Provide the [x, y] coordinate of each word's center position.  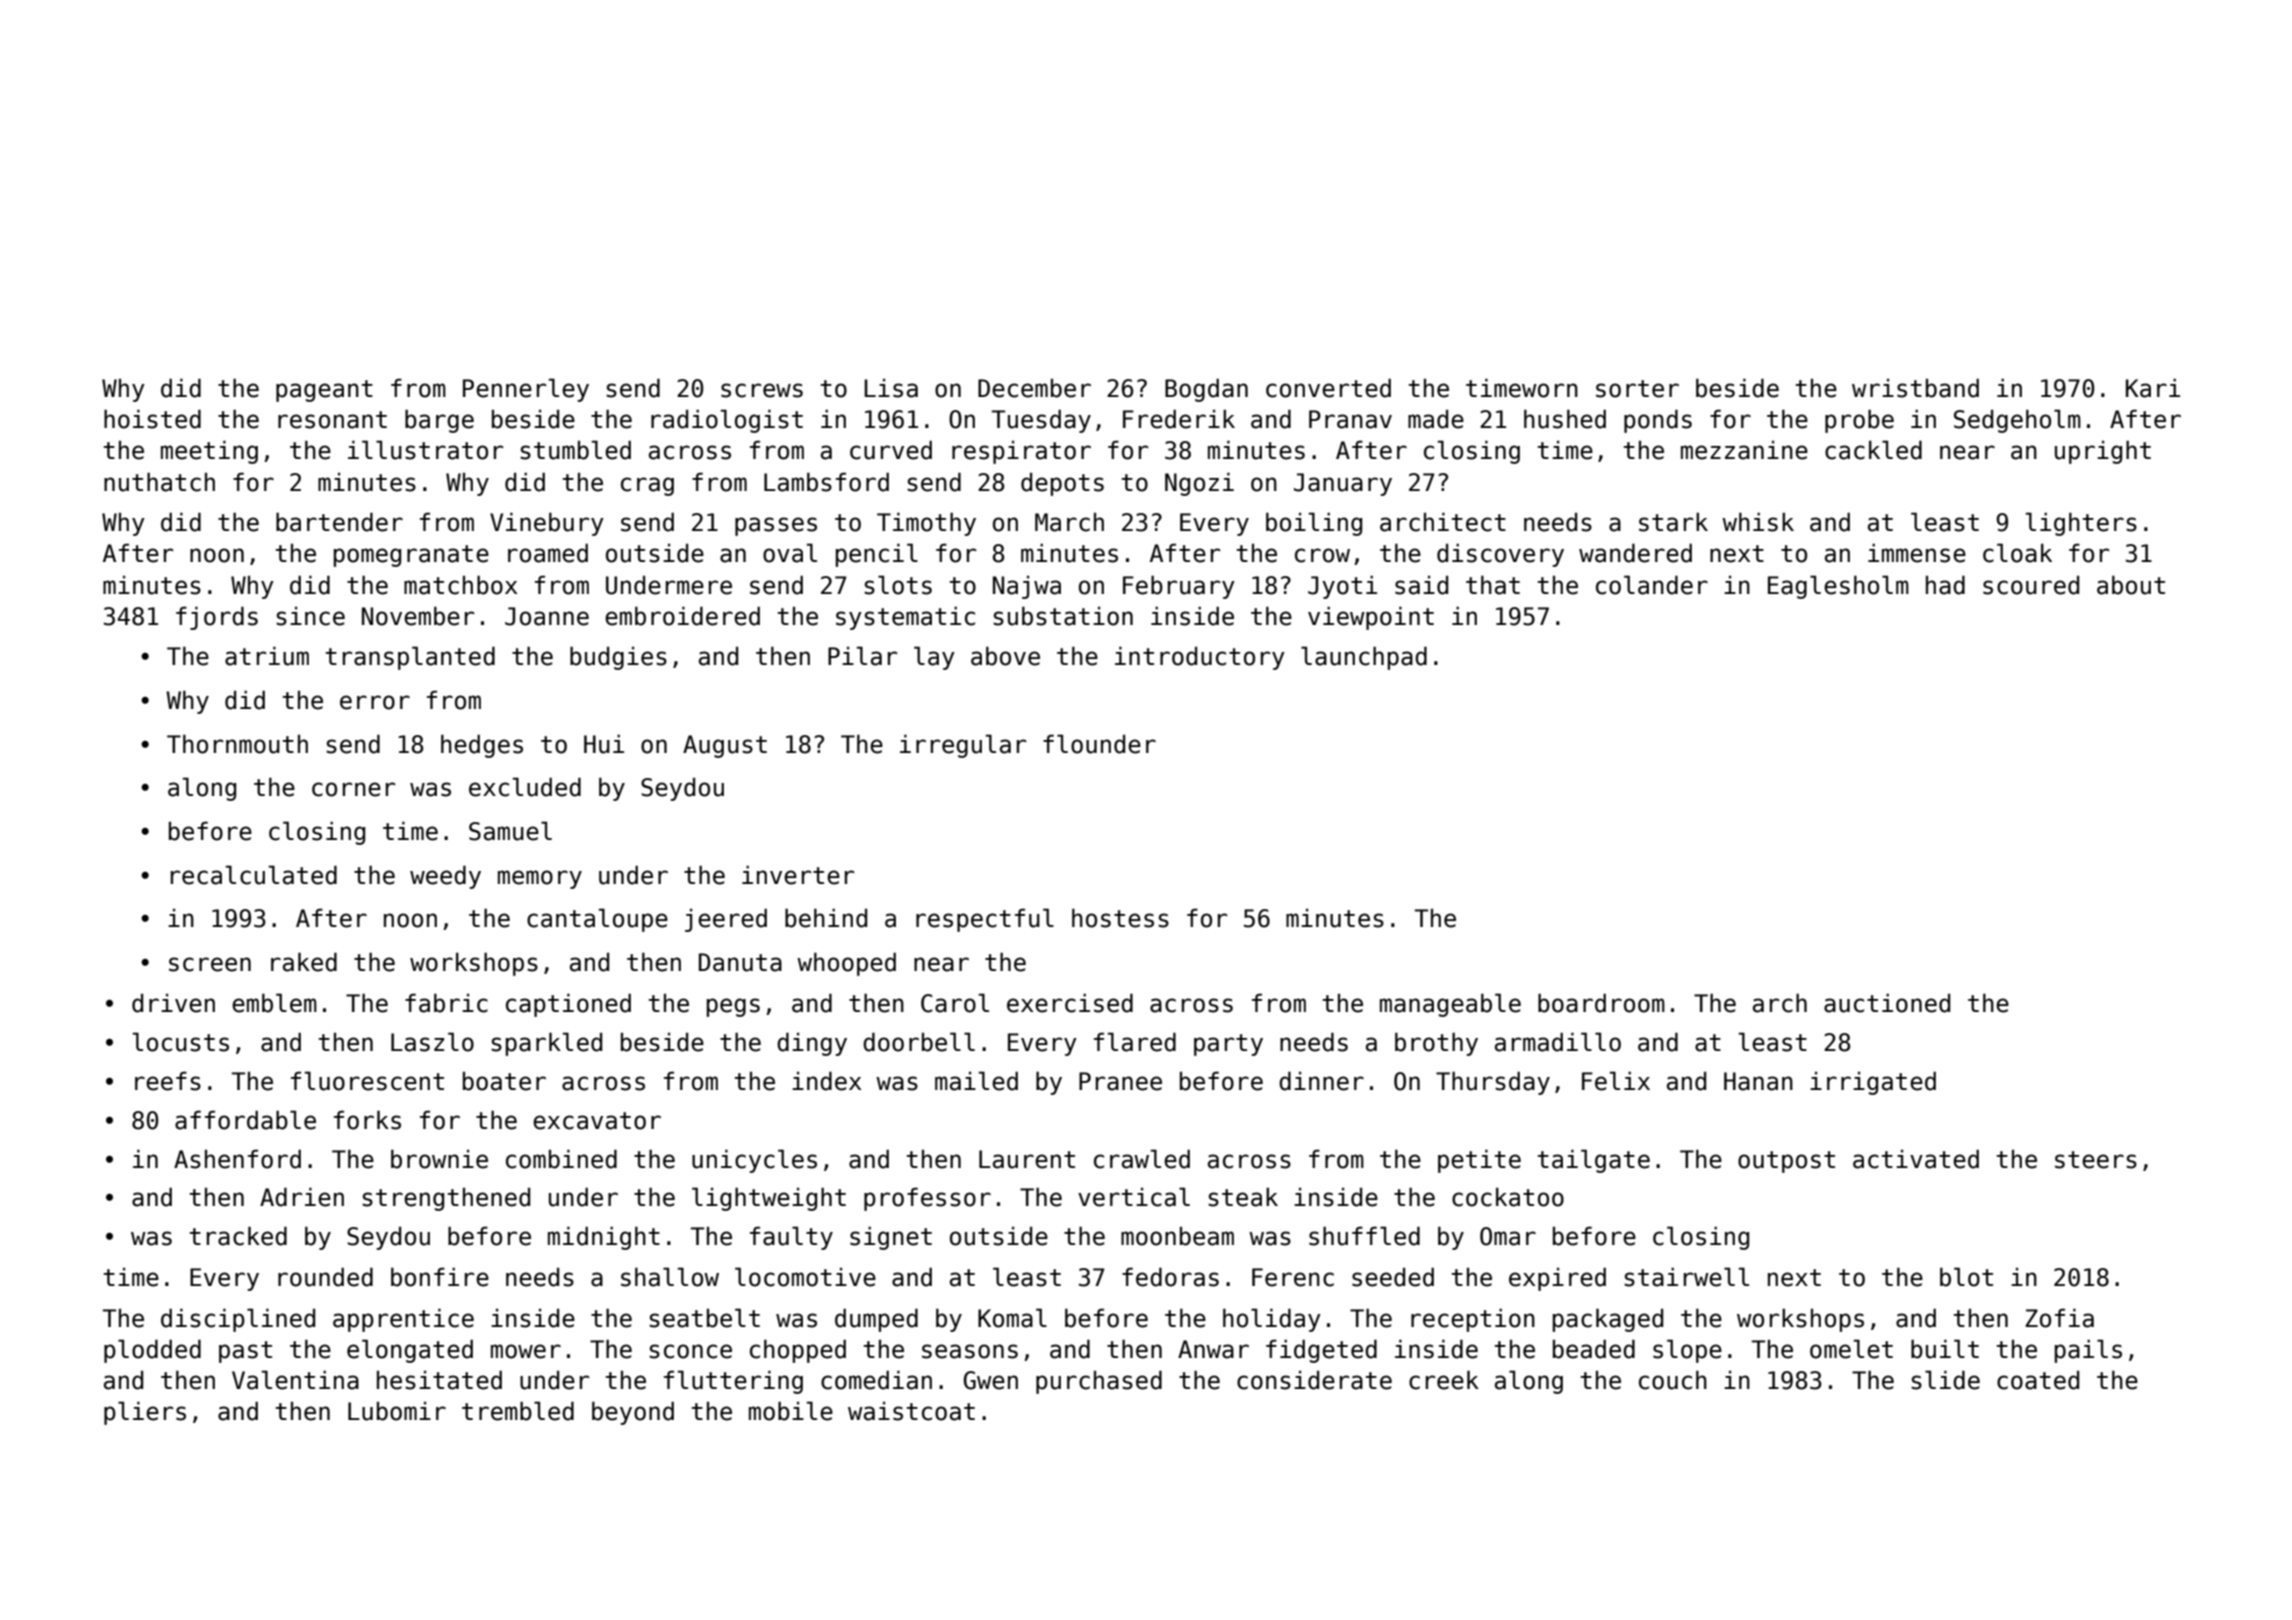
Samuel [510, 831]
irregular [963, 746]
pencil [877, 555]
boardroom [1601, 1003]
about [2131, 585]
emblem [274, 1003]
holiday [1272, 1320]
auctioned [1887, 1003]
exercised [1070, 1003]
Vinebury [547, 524]
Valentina [295, 1380]
